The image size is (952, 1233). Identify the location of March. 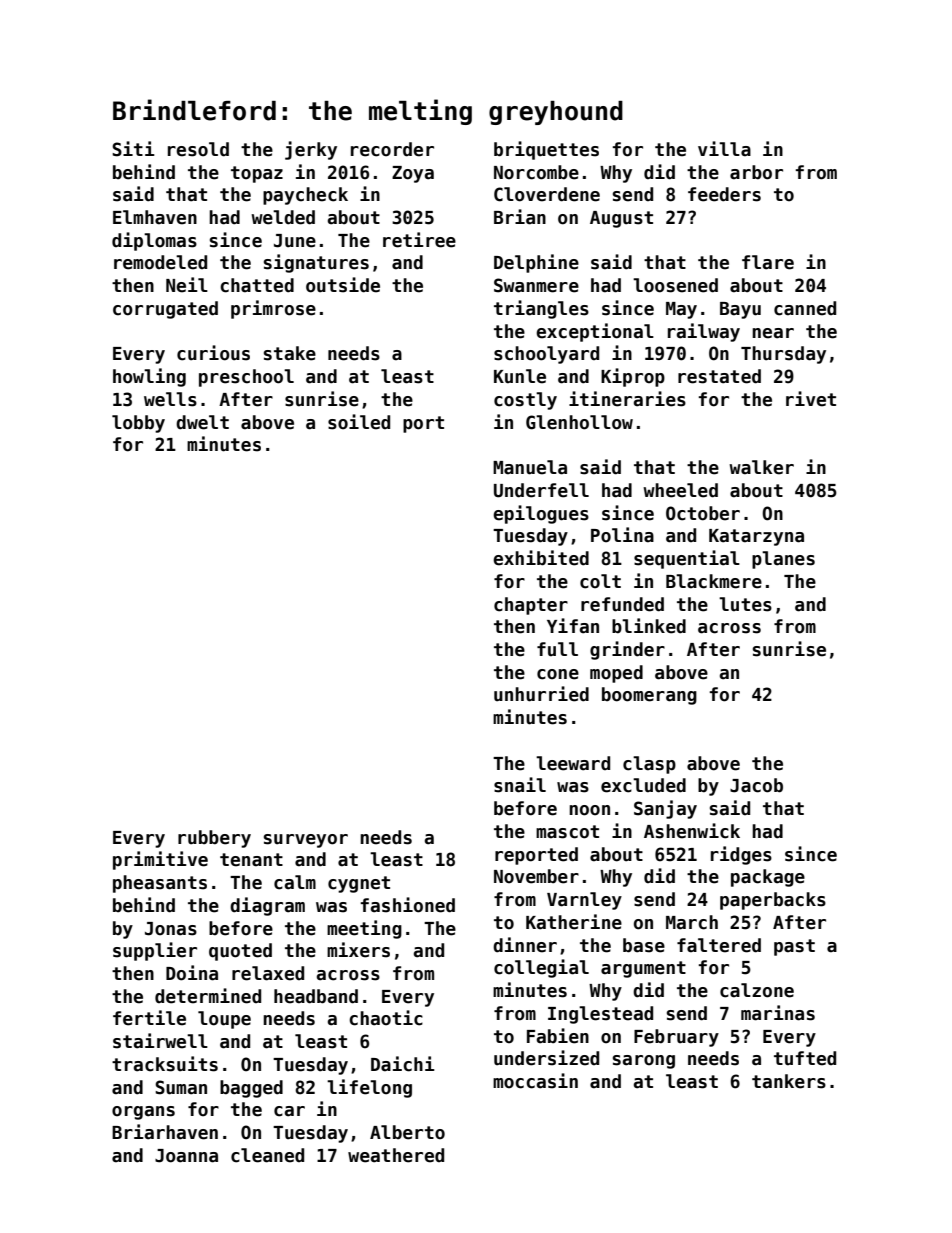
(692, 922).
